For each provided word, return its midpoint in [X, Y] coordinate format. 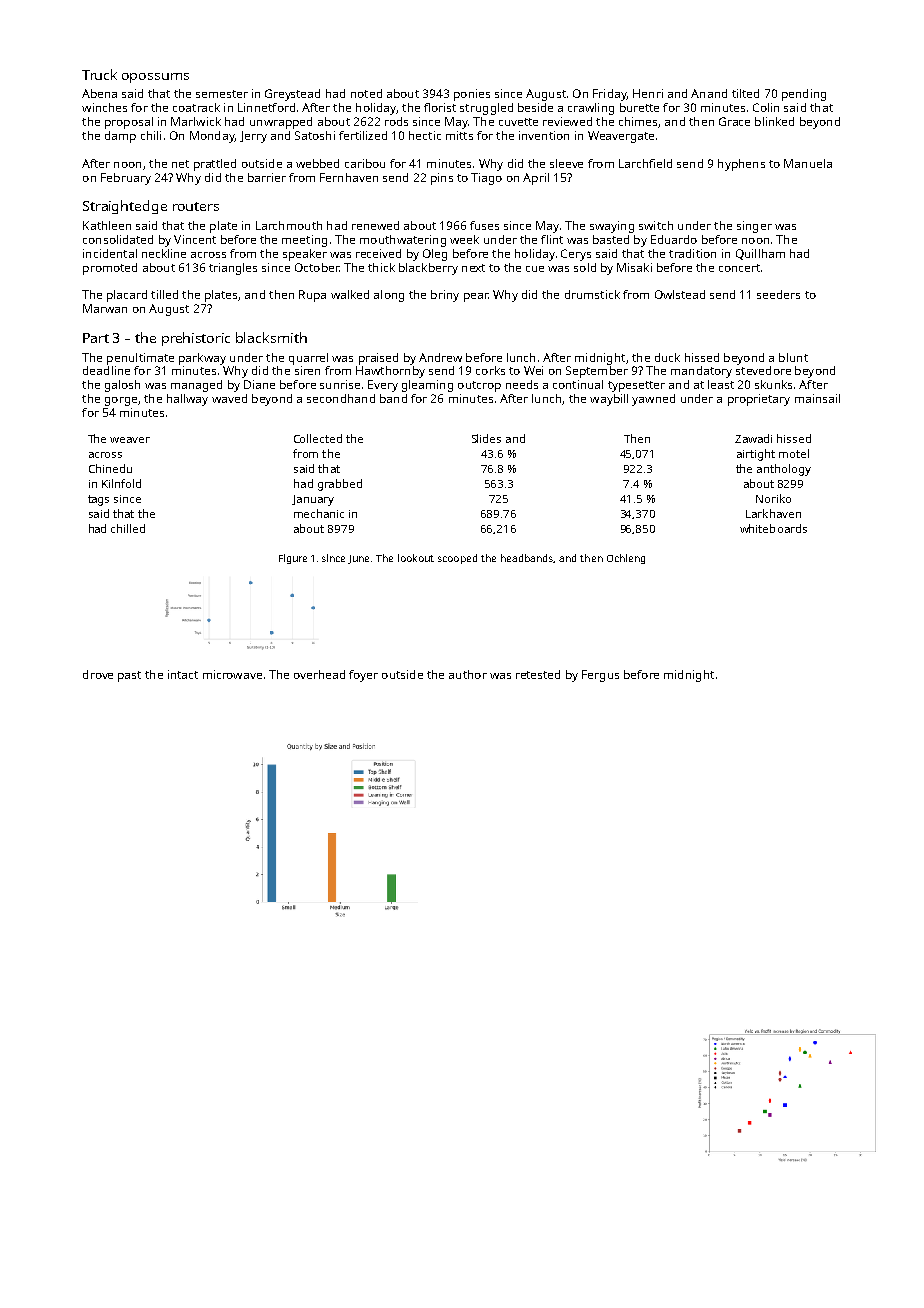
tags [98, 500]
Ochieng [626, 559]
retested [538, 674]
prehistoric [196, 339]
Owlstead [680, 294]
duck [667, 357]
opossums [155, 78]
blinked [774, 121]
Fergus [600, 676]
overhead [319, 674]
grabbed [340, 485]
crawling [591, 109]
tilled [164, 294]
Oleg [435, 255]
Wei [533, 370]
